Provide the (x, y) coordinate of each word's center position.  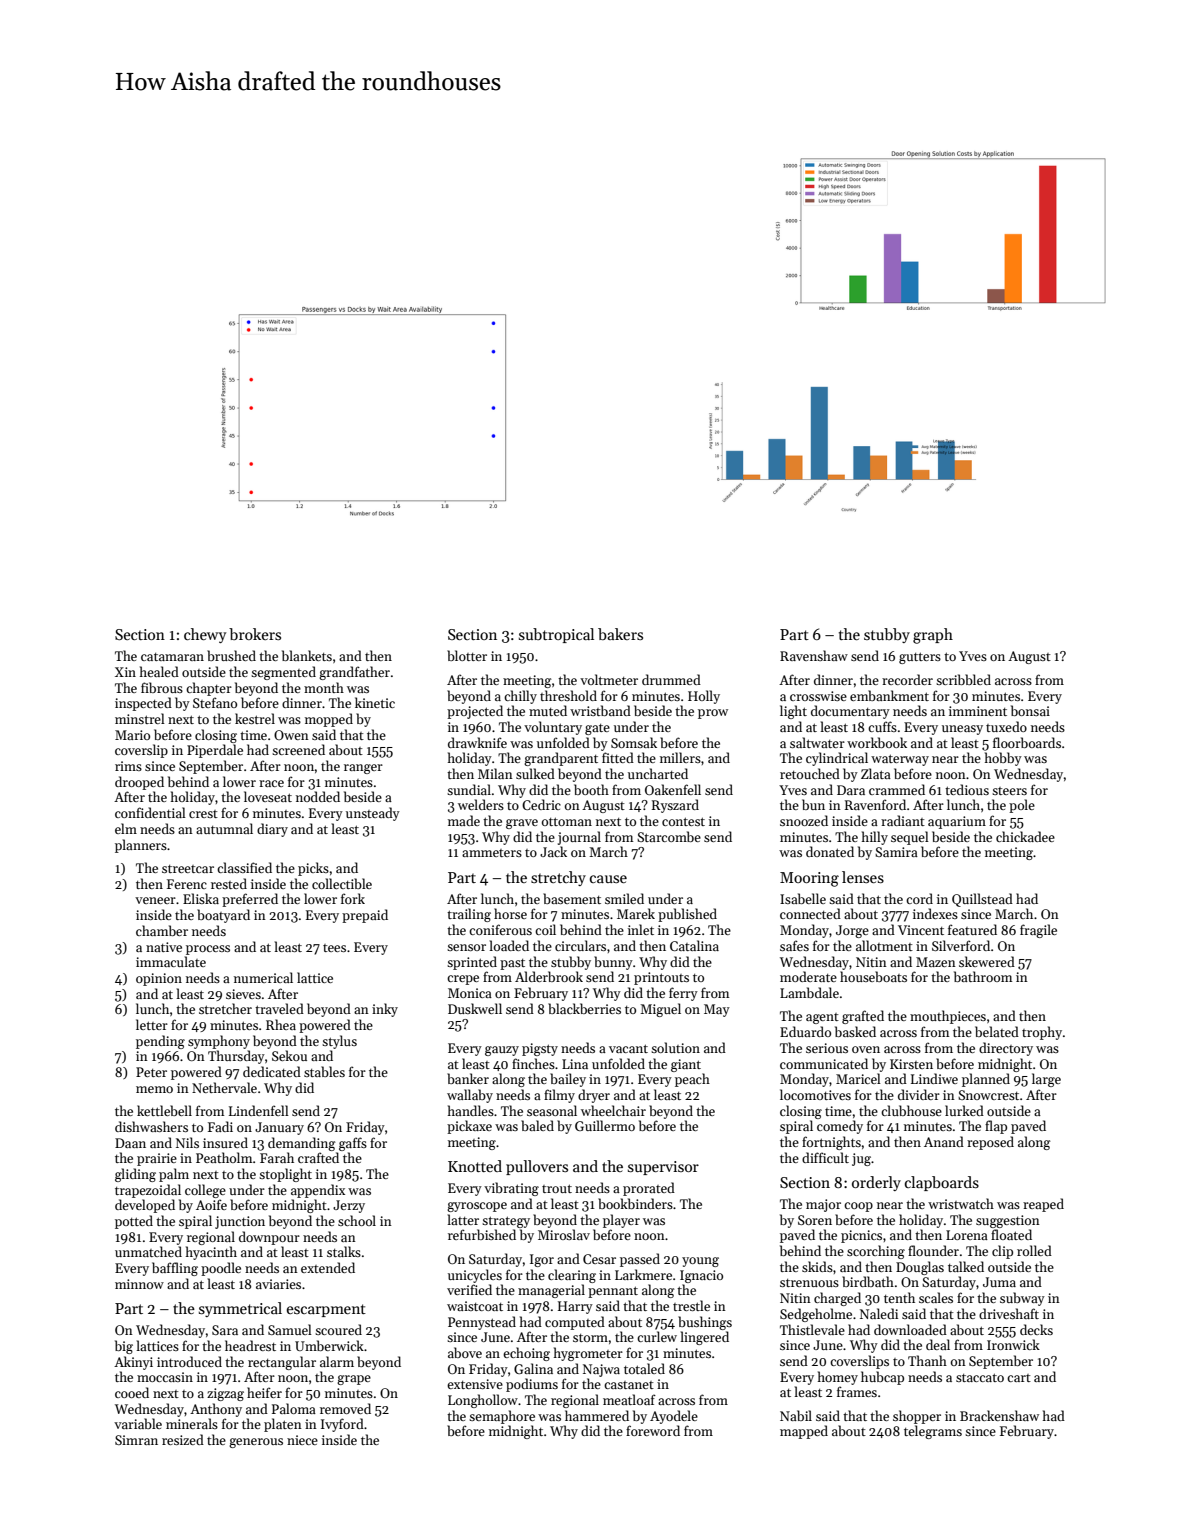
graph (933, 636)
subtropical (556, 635)
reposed (990, 1143)
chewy (205, 635)
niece (302, 1440)
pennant (613, 1292)
